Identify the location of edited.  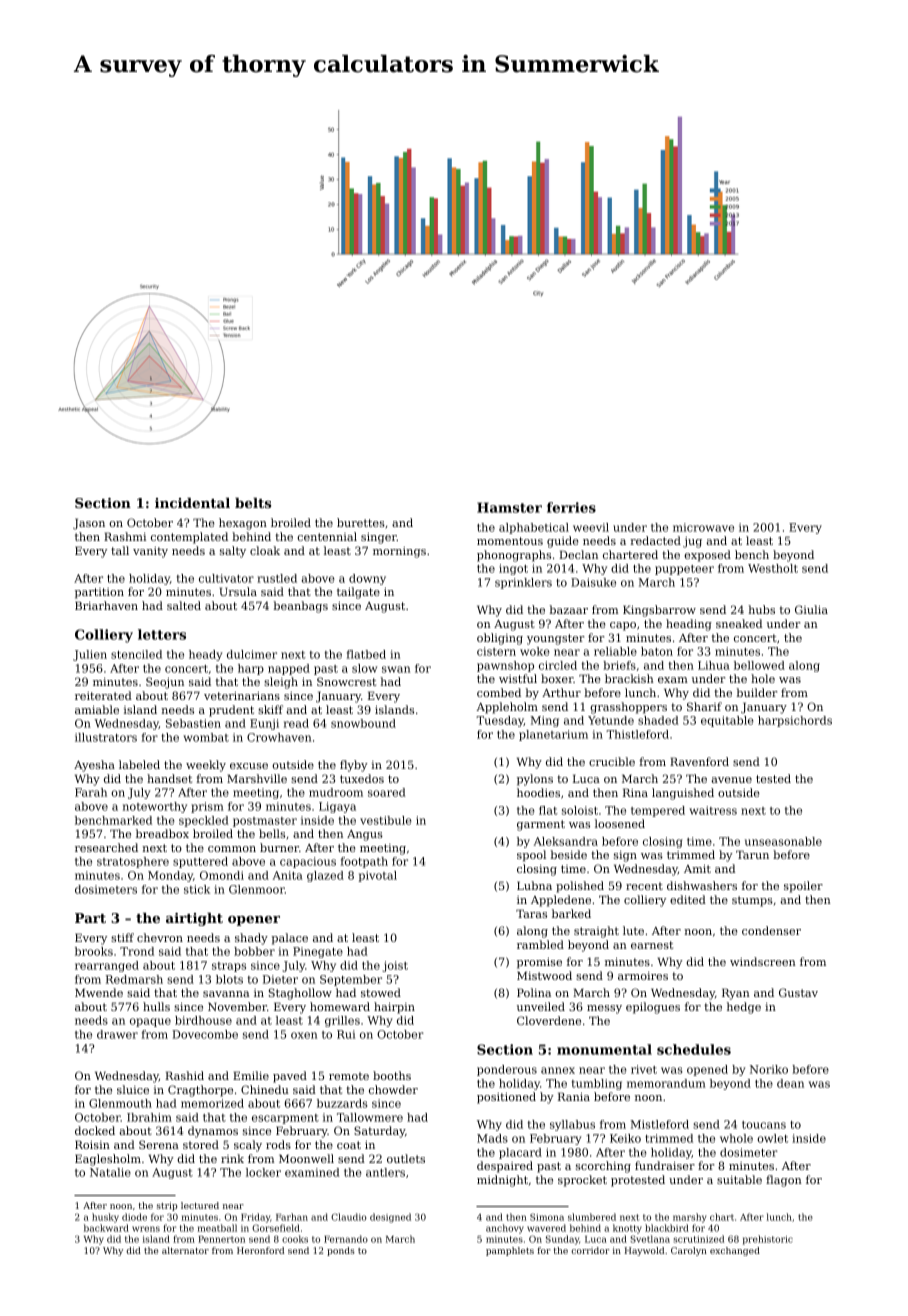
(688, 899).
